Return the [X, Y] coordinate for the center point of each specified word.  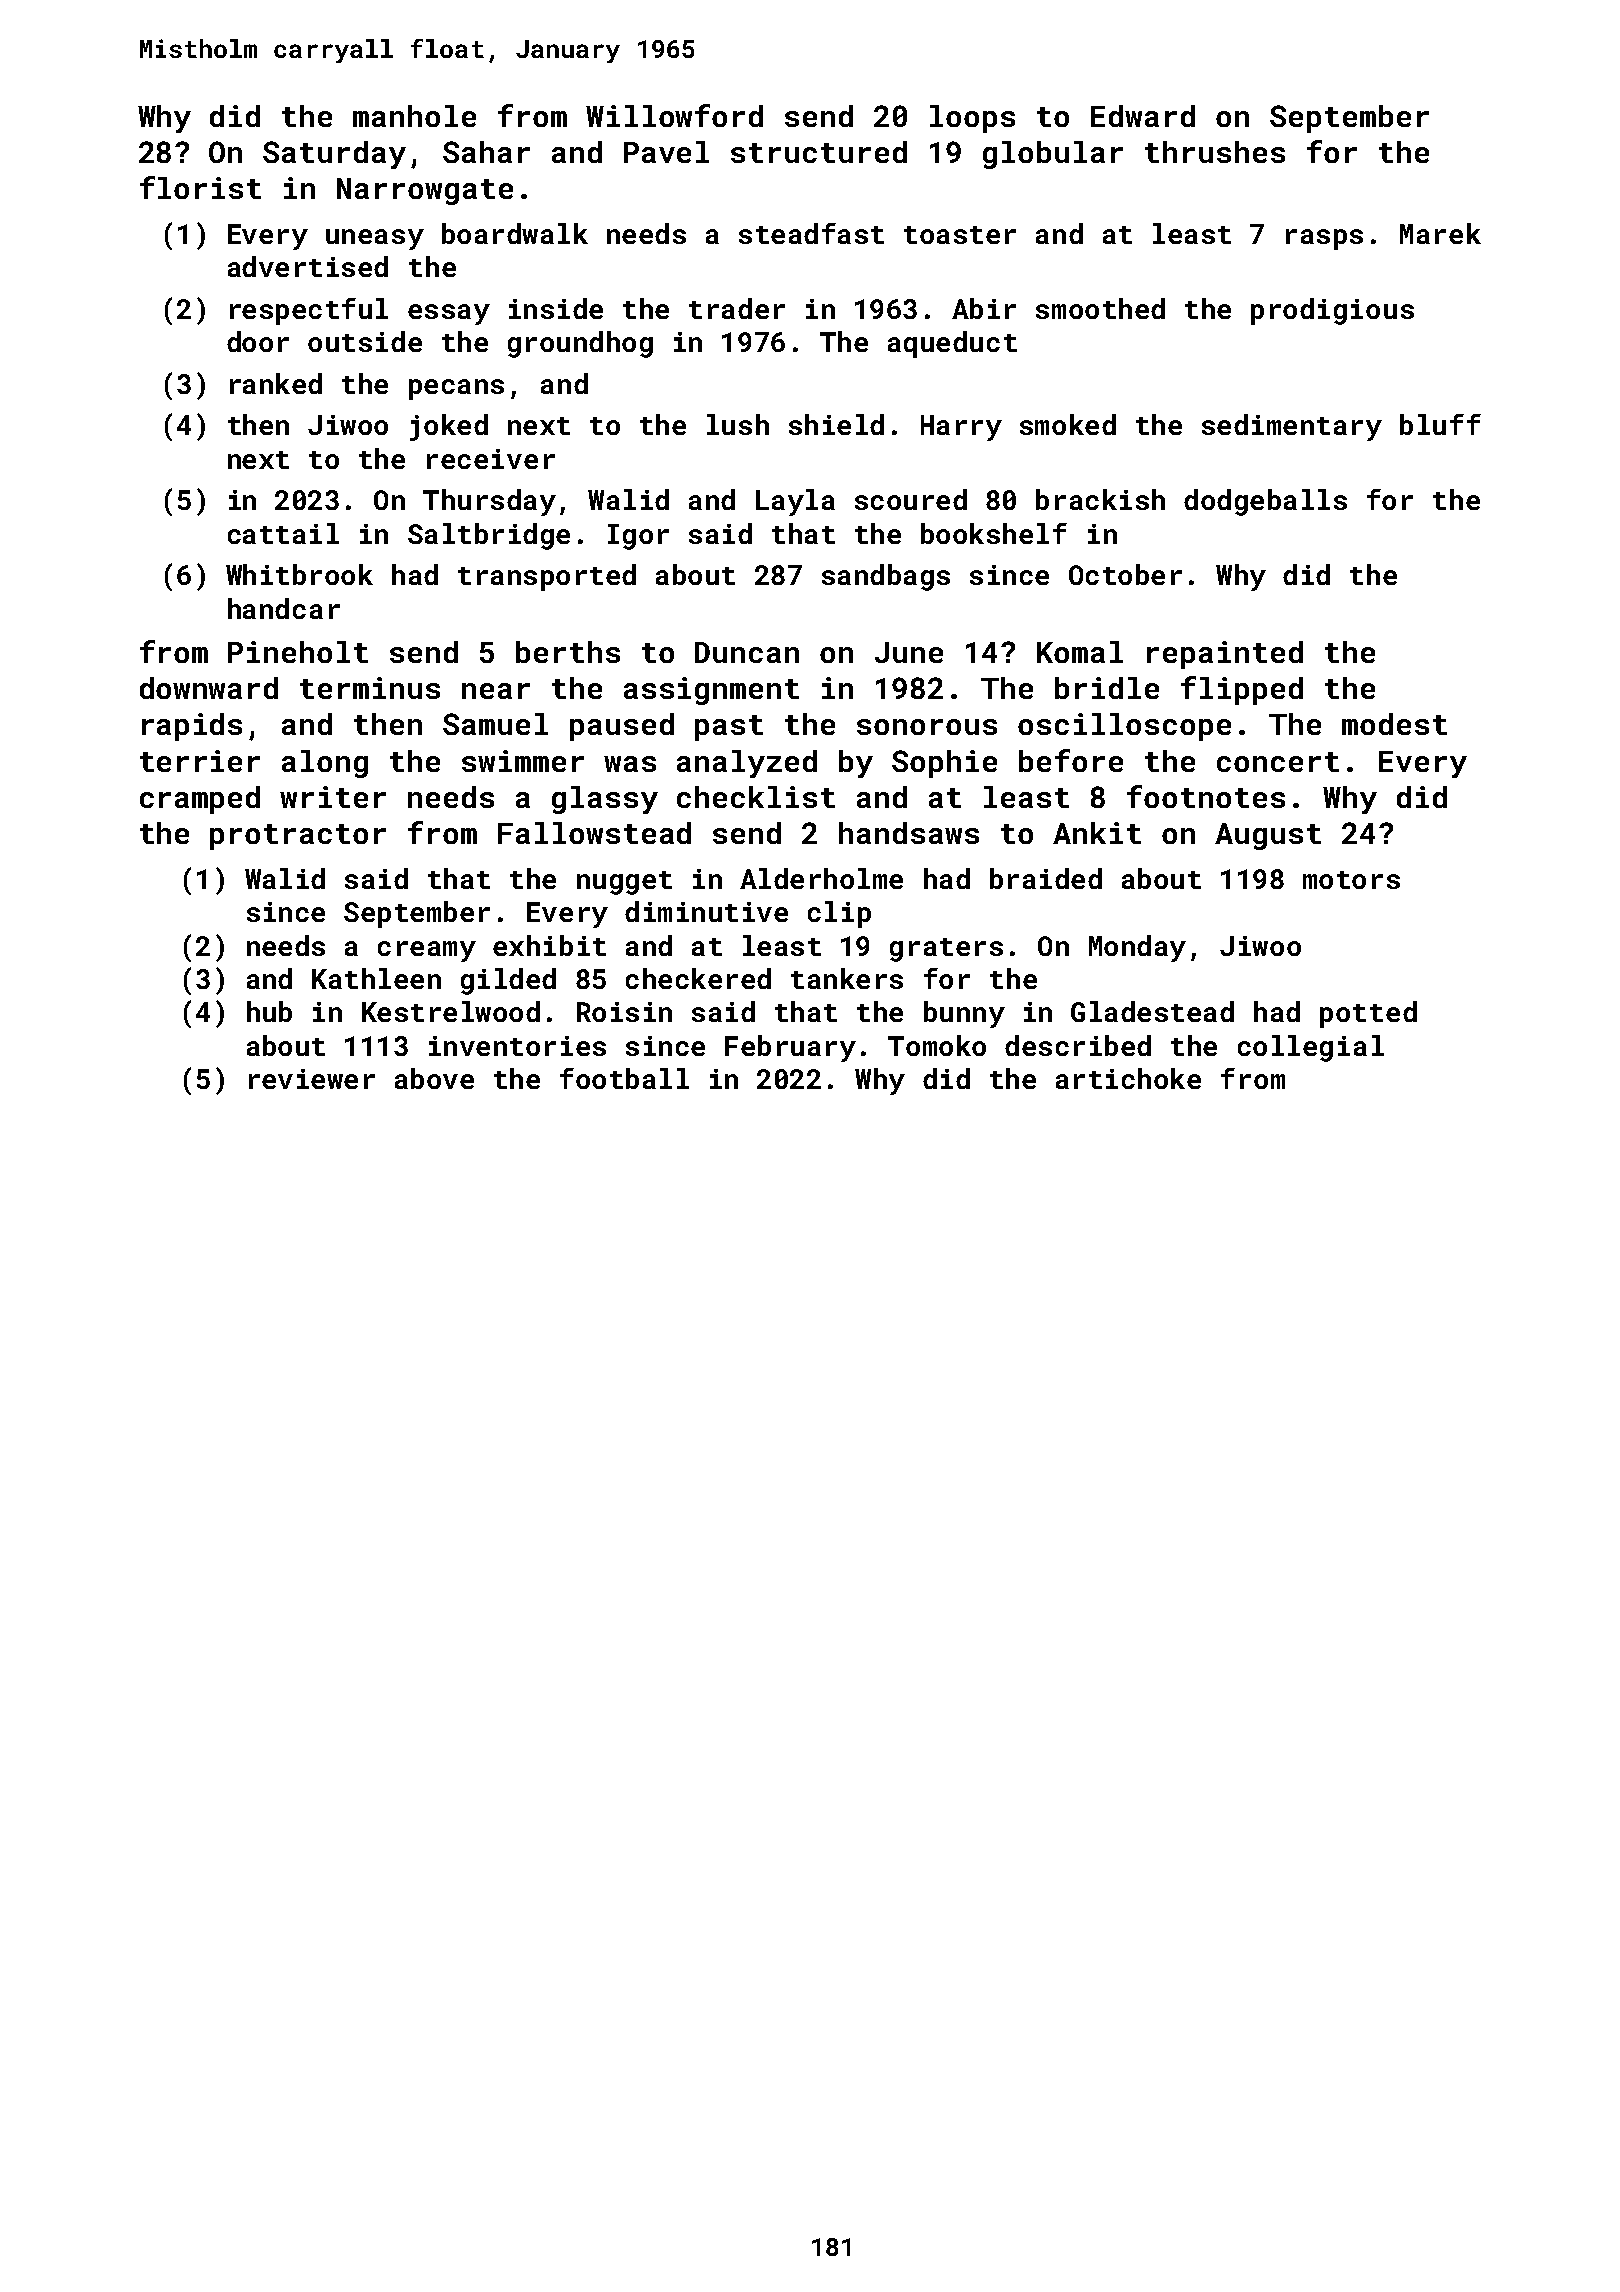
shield [836, 424]
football [624, 1078]
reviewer [312, 1079]
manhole [414, 116]
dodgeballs [1265, 502]
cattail [283, 533]
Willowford [674, 115]
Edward [1143, 116]
